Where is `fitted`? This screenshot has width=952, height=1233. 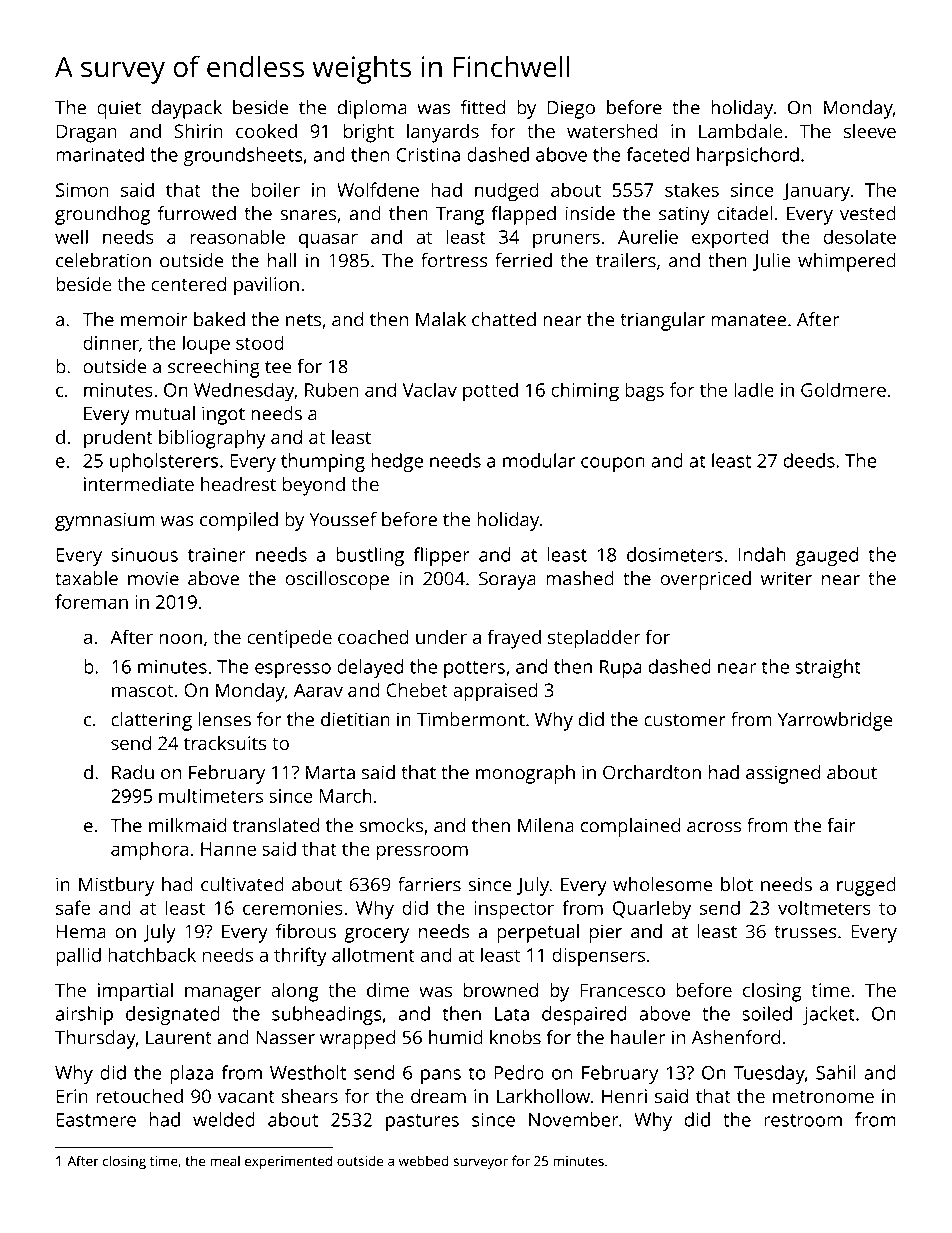
fitted is located at coordinates (483, 107).
